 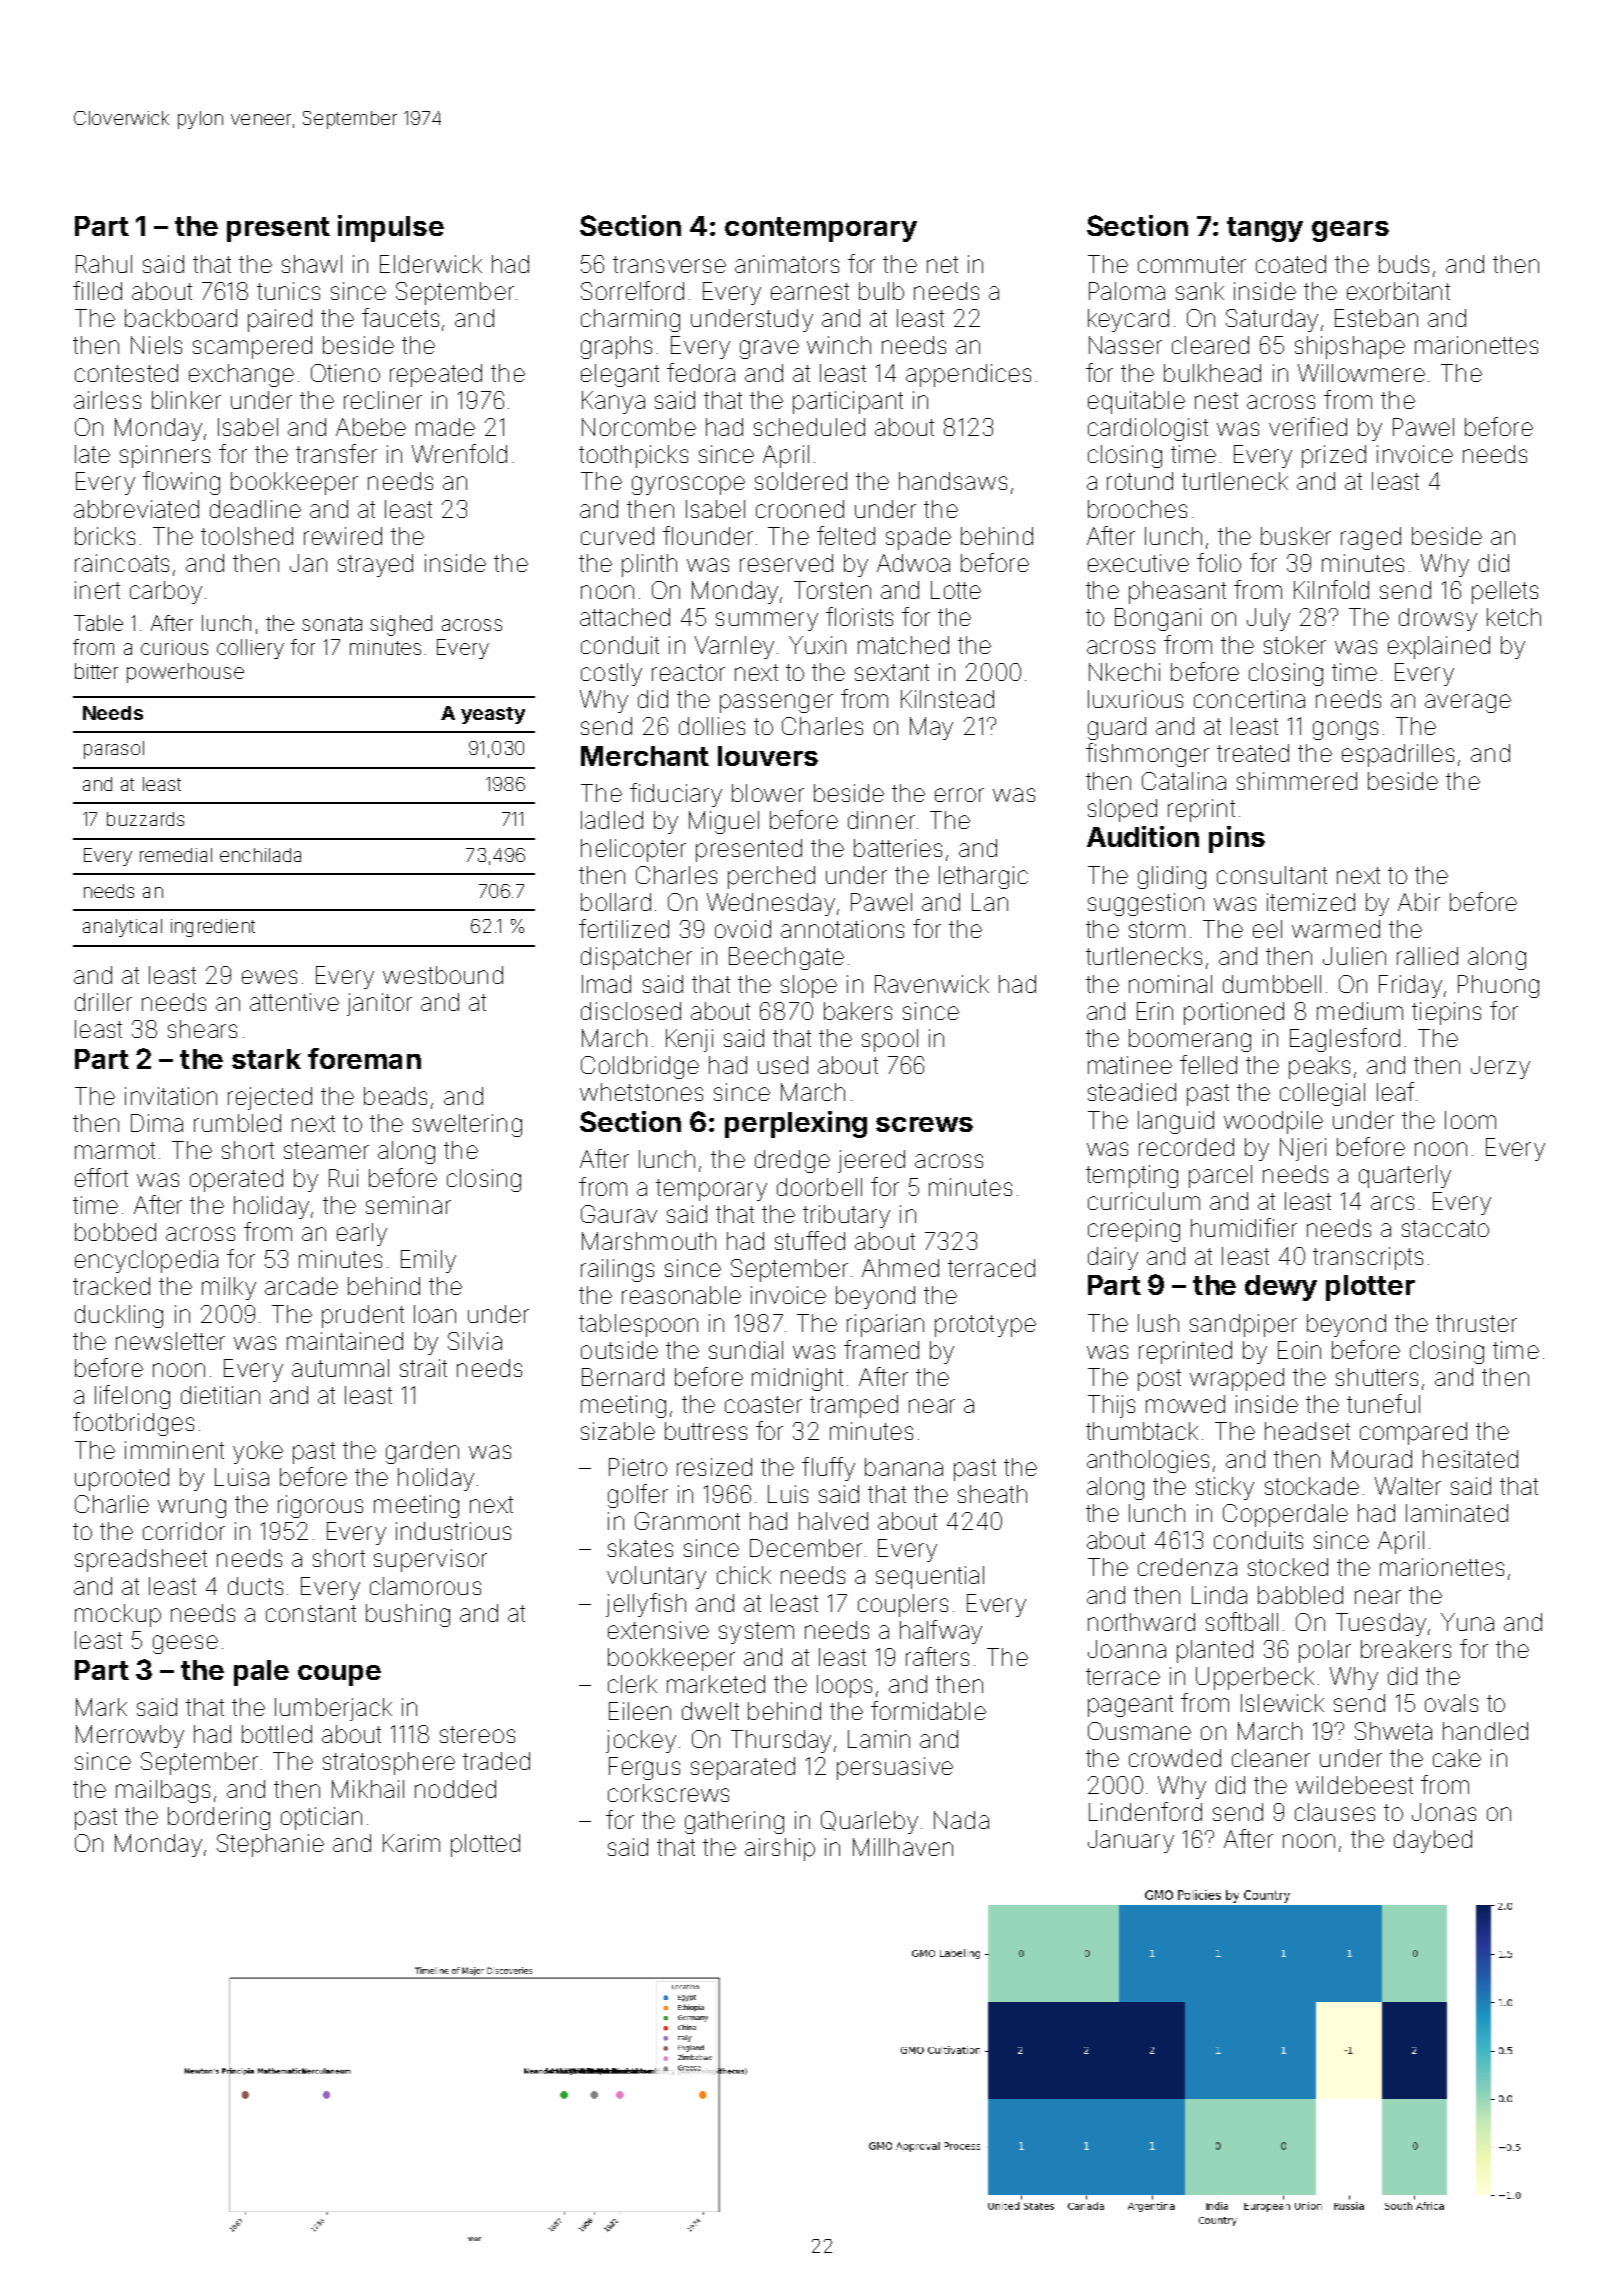 What do you see at coordinates (391, 228) in the screenshot?
I see `impulse` at bounding box center [391, 228].
